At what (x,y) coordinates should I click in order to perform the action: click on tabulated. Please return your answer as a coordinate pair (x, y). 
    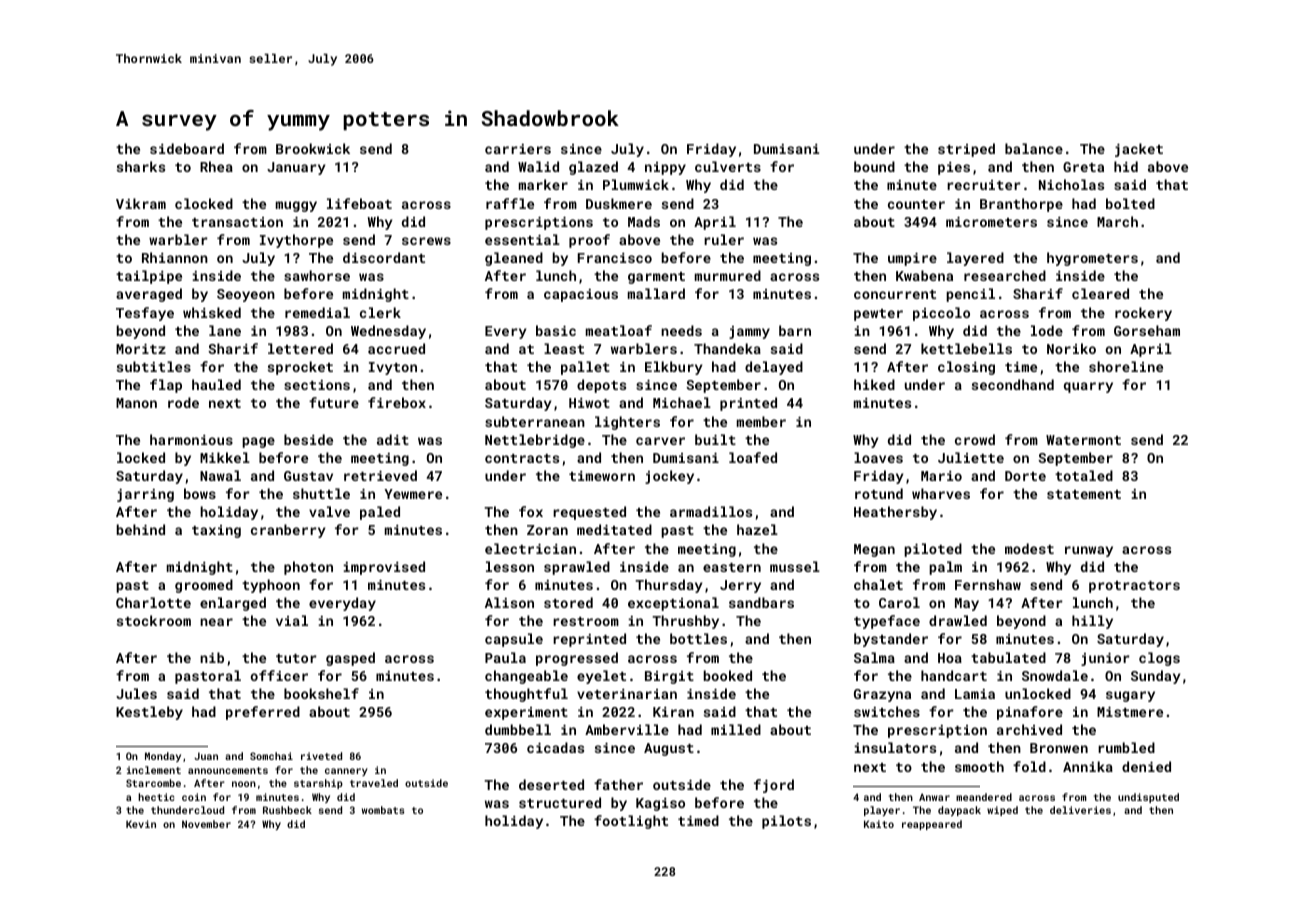
    Looking at the image, I should click on (1008, 657).
